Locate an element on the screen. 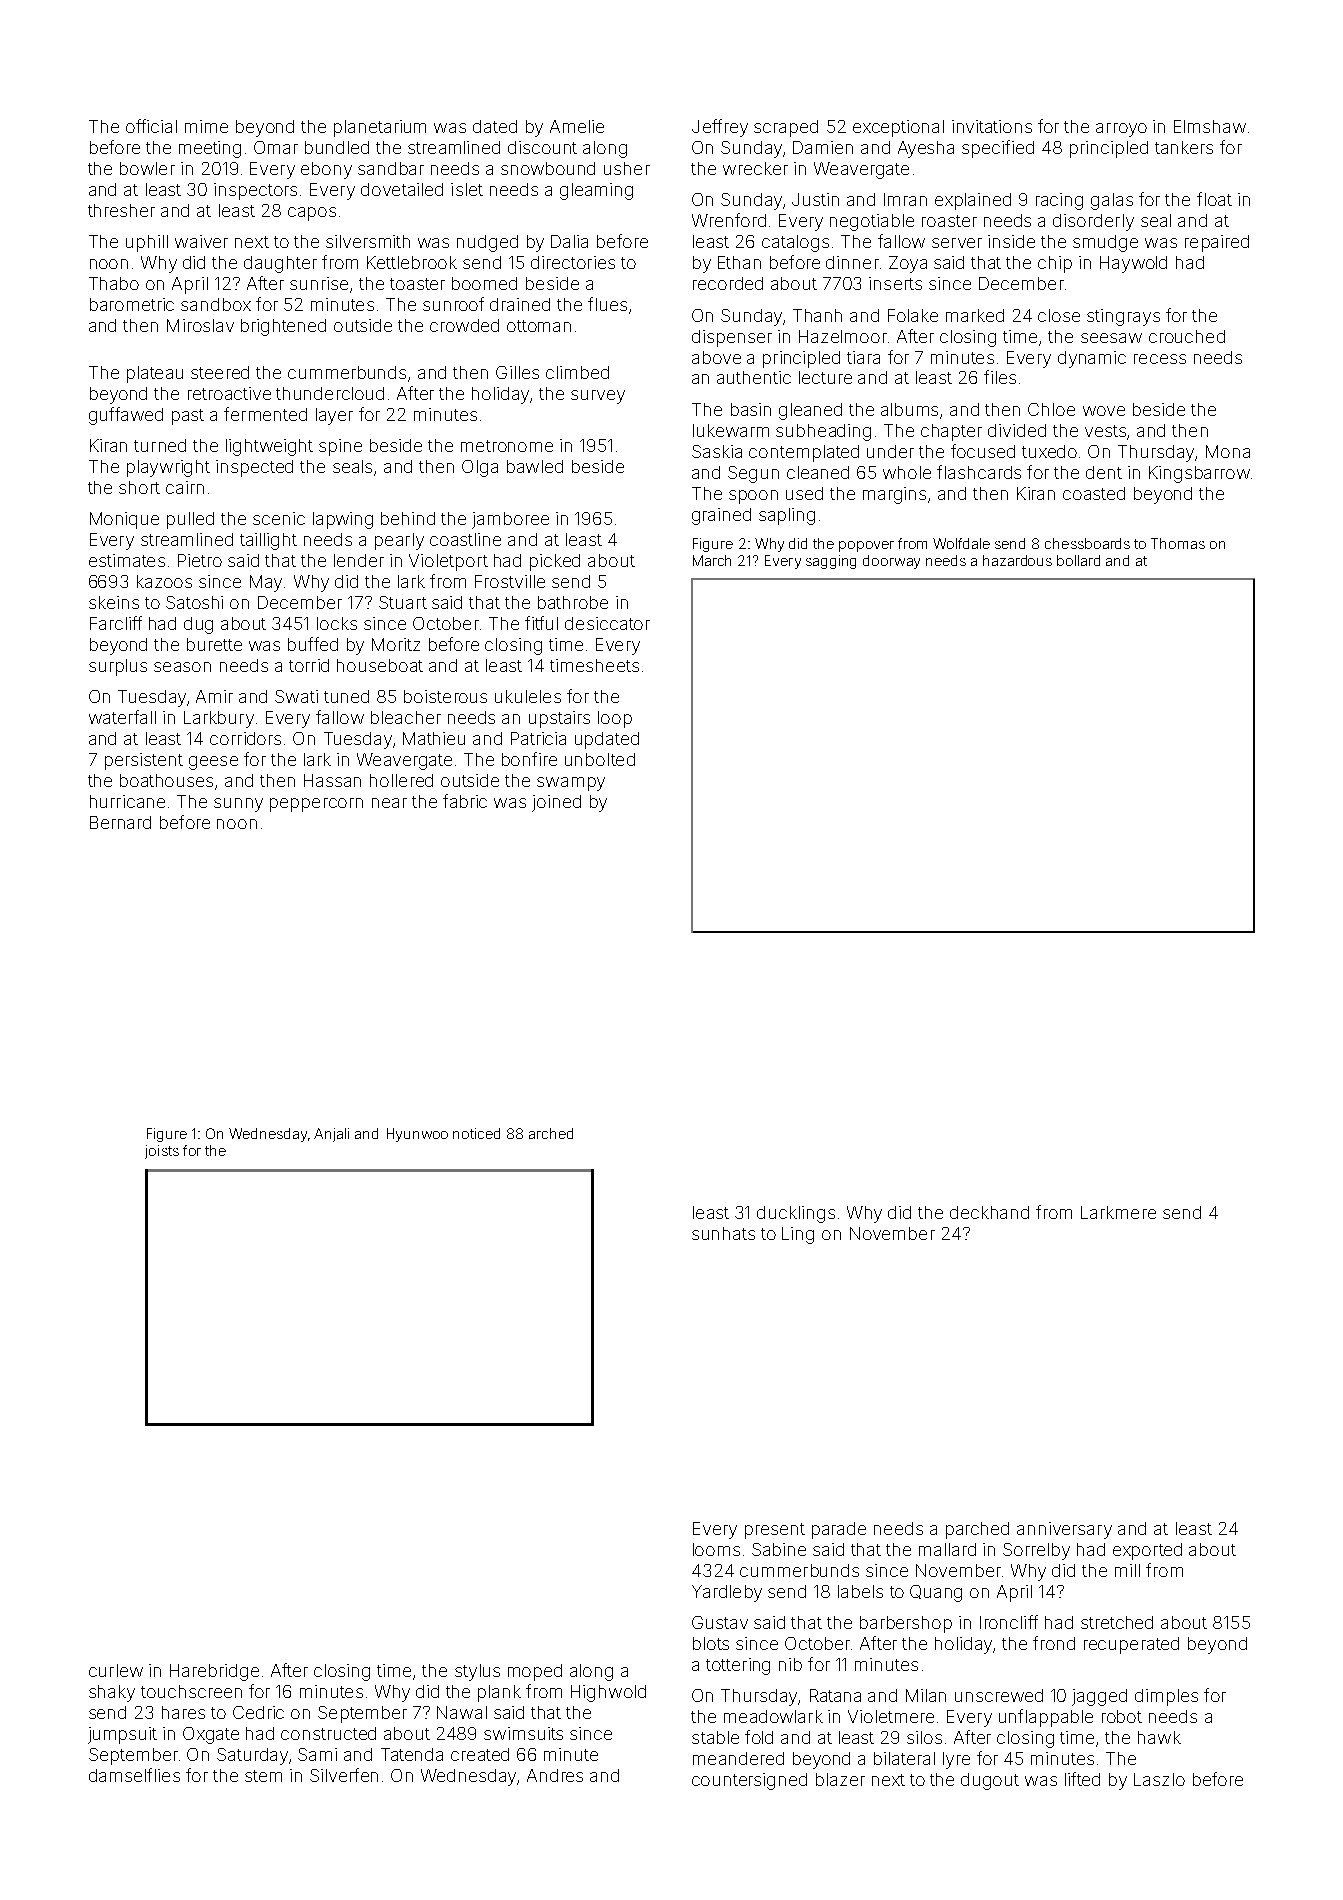 The width and height of the screenshot is (1343, 1900). joists is located at coordinates (162, 1152).
